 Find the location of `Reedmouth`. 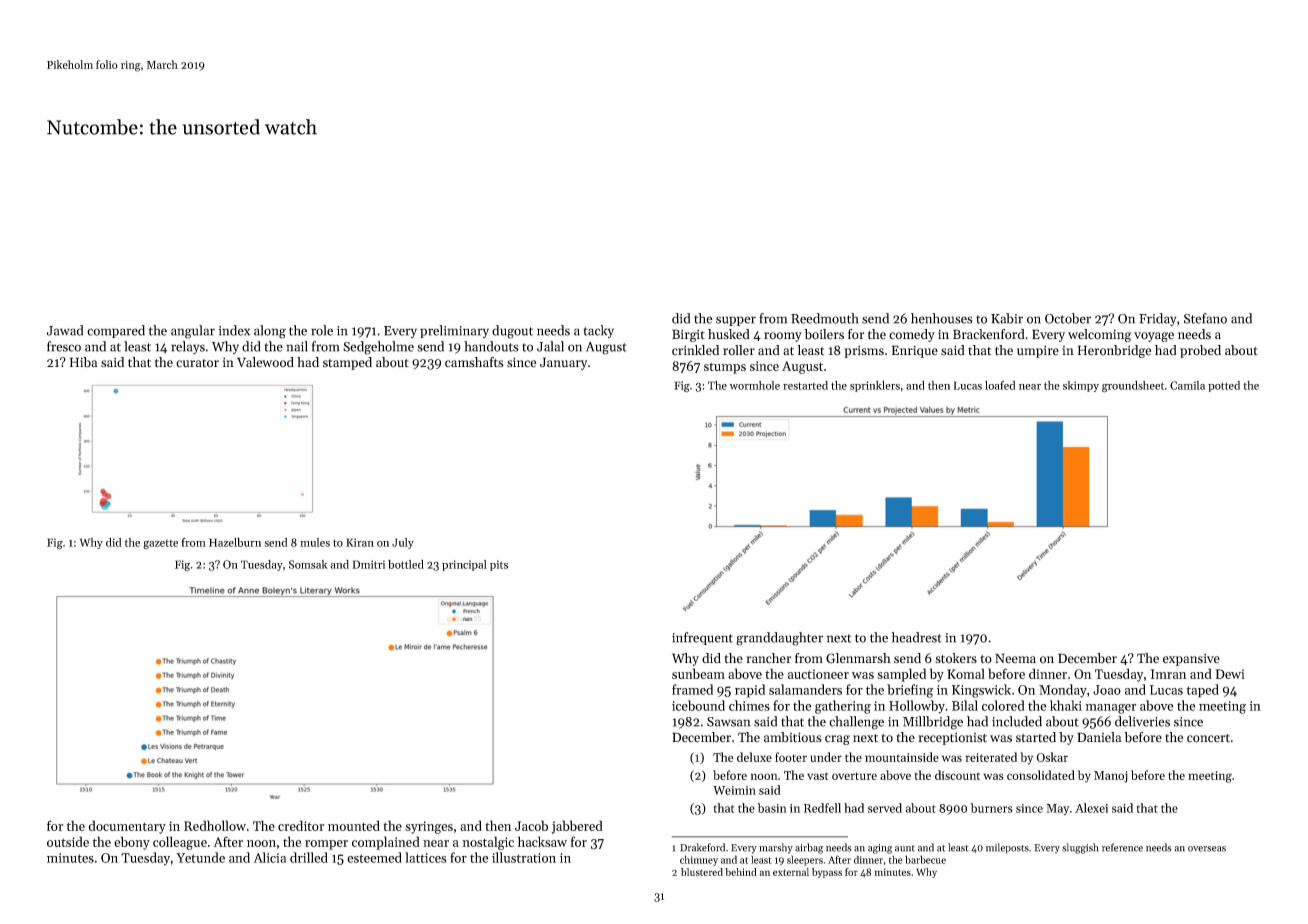

Reedmouth is located at coordinates (824, 318).
